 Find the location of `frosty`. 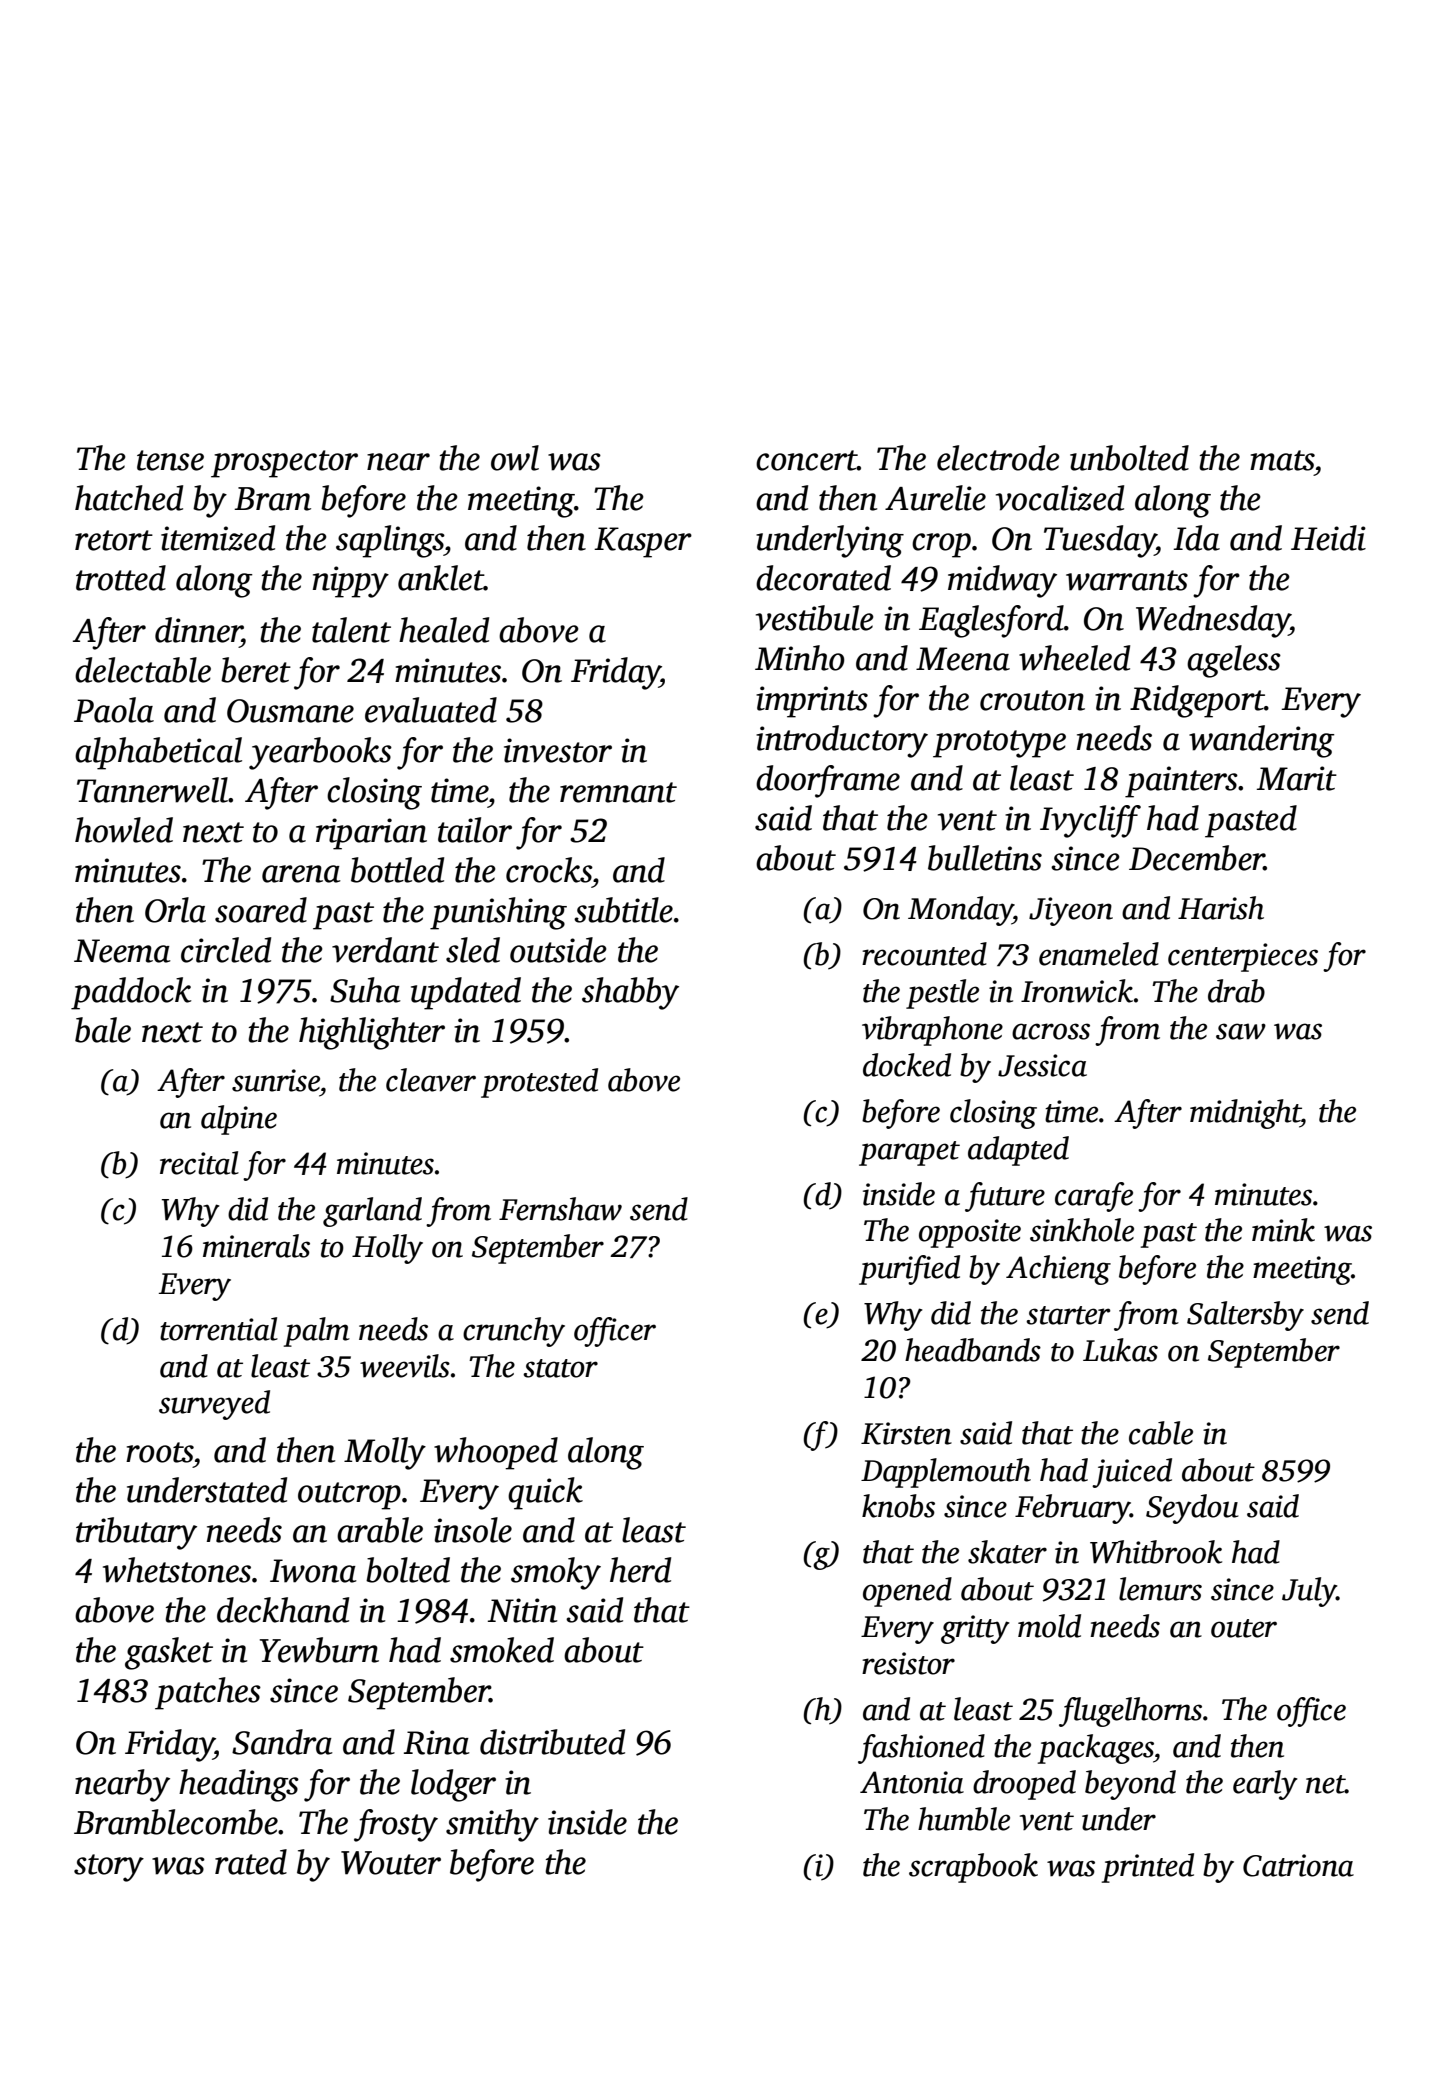

frosty is located at coordinates (396, 1825).
